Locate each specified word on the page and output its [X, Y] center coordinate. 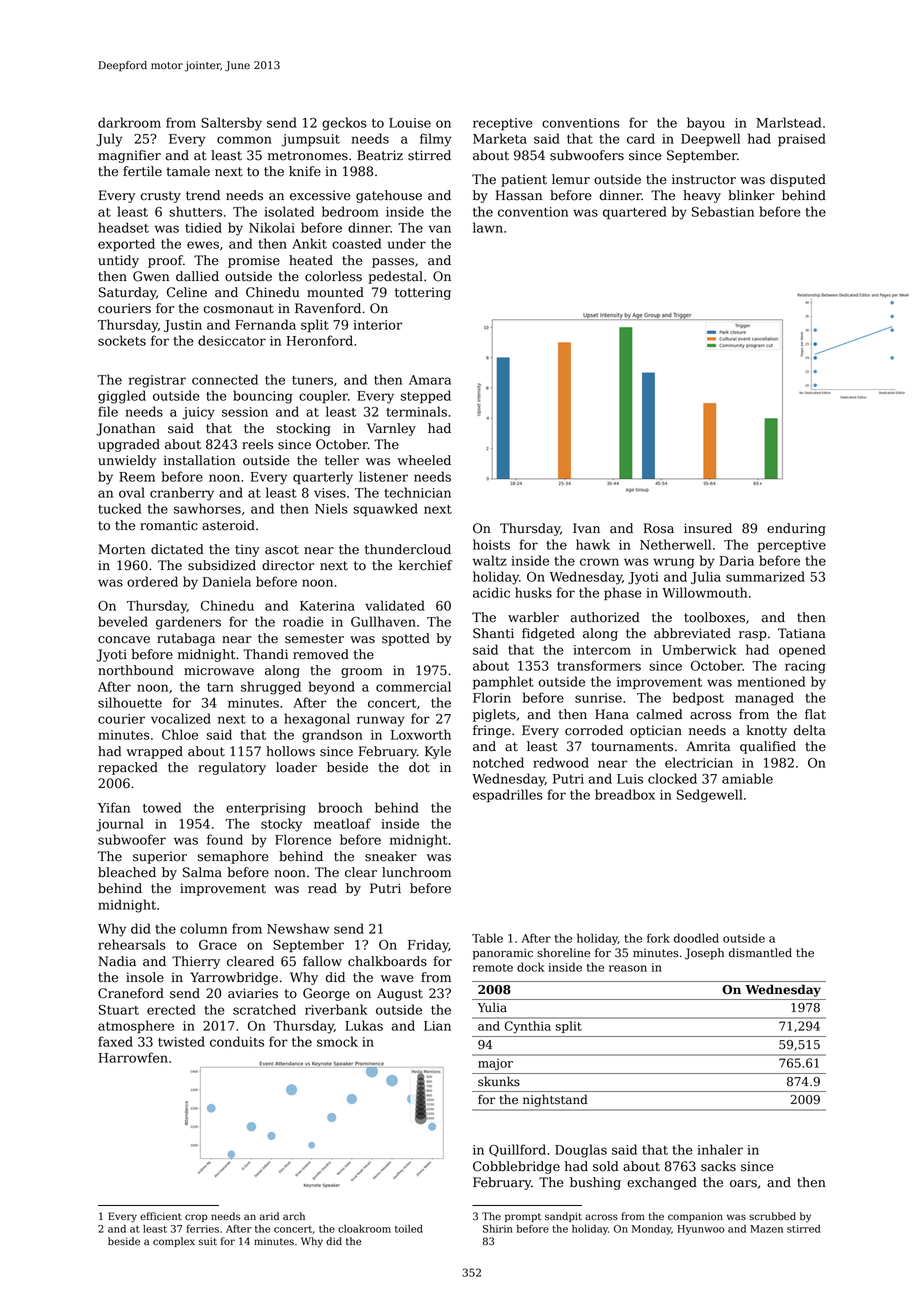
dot [419, 767]
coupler [323, 396]
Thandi [265, 654]
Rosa [659, 528]
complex [174, 1242]
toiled [409, 1229]
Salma [202, 872]
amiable [747, 778]
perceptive [792, 546]
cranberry [182, 494]
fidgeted [548, 634]
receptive [503, 124]
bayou [706, 124]
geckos [344, 124]
